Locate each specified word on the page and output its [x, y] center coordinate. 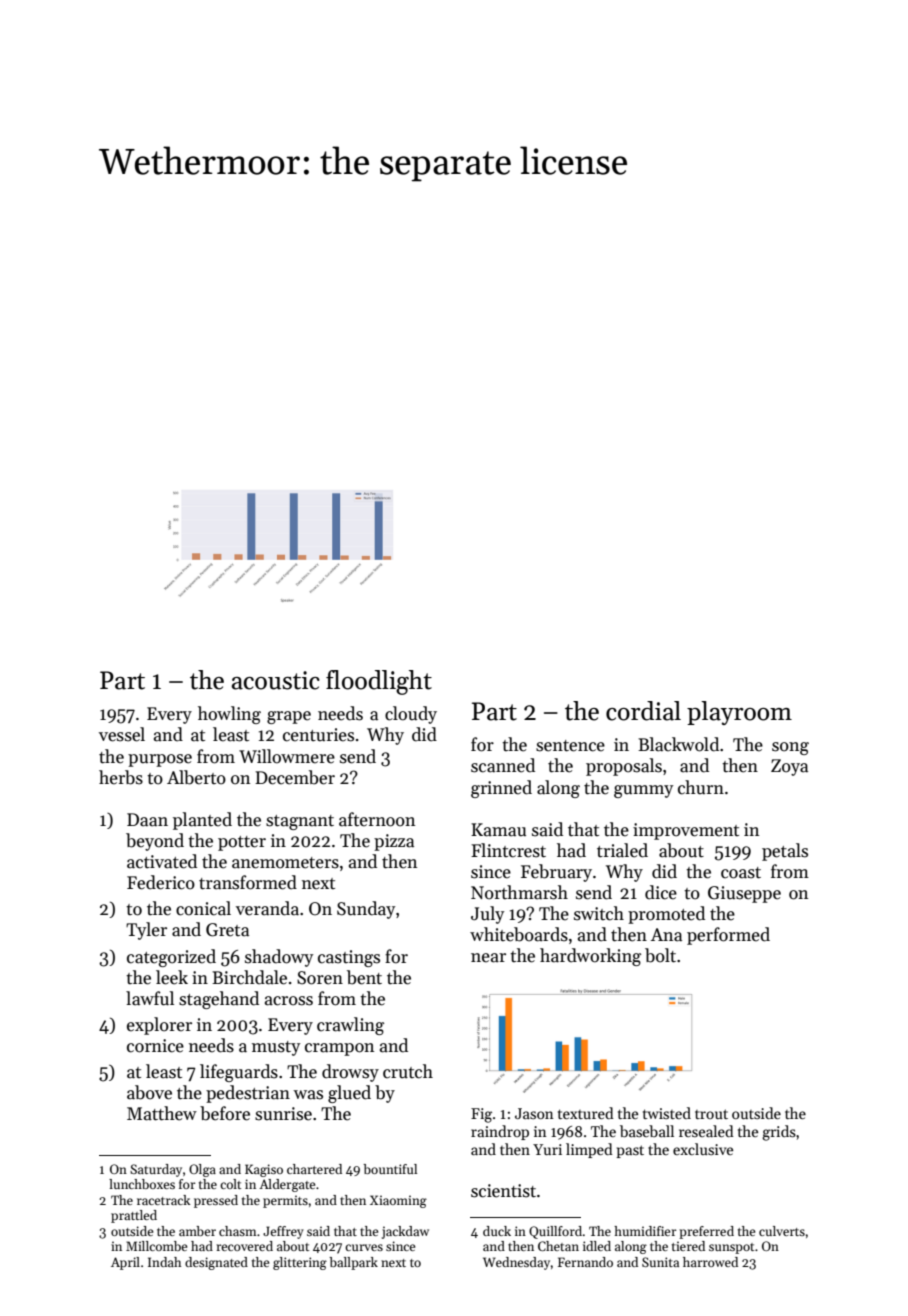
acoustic [276, 680]
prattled [134, 1216]
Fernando [585, 1262]
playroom [739, 713]
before [225, 1113]
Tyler [146, 931]
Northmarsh [519, 892]
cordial [643, 711]
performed [728, 936]
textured [586, 1113]
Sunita [660, 1262]
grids [779, 1133]
